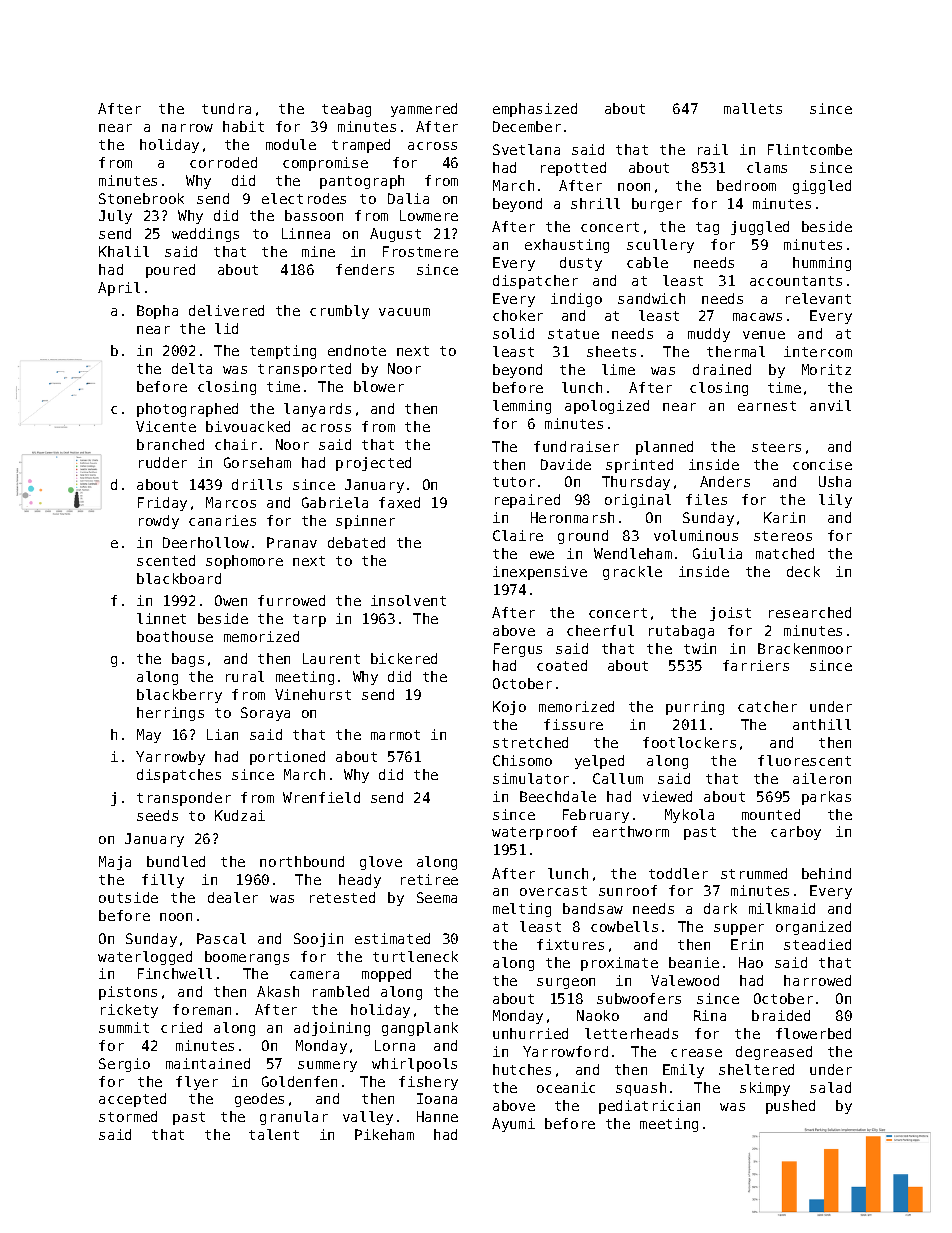 The image size is (952, 1233). What do you see at coordinates (667, 796) in the page?
I see `viewed` at bounding box center [667, 796].
